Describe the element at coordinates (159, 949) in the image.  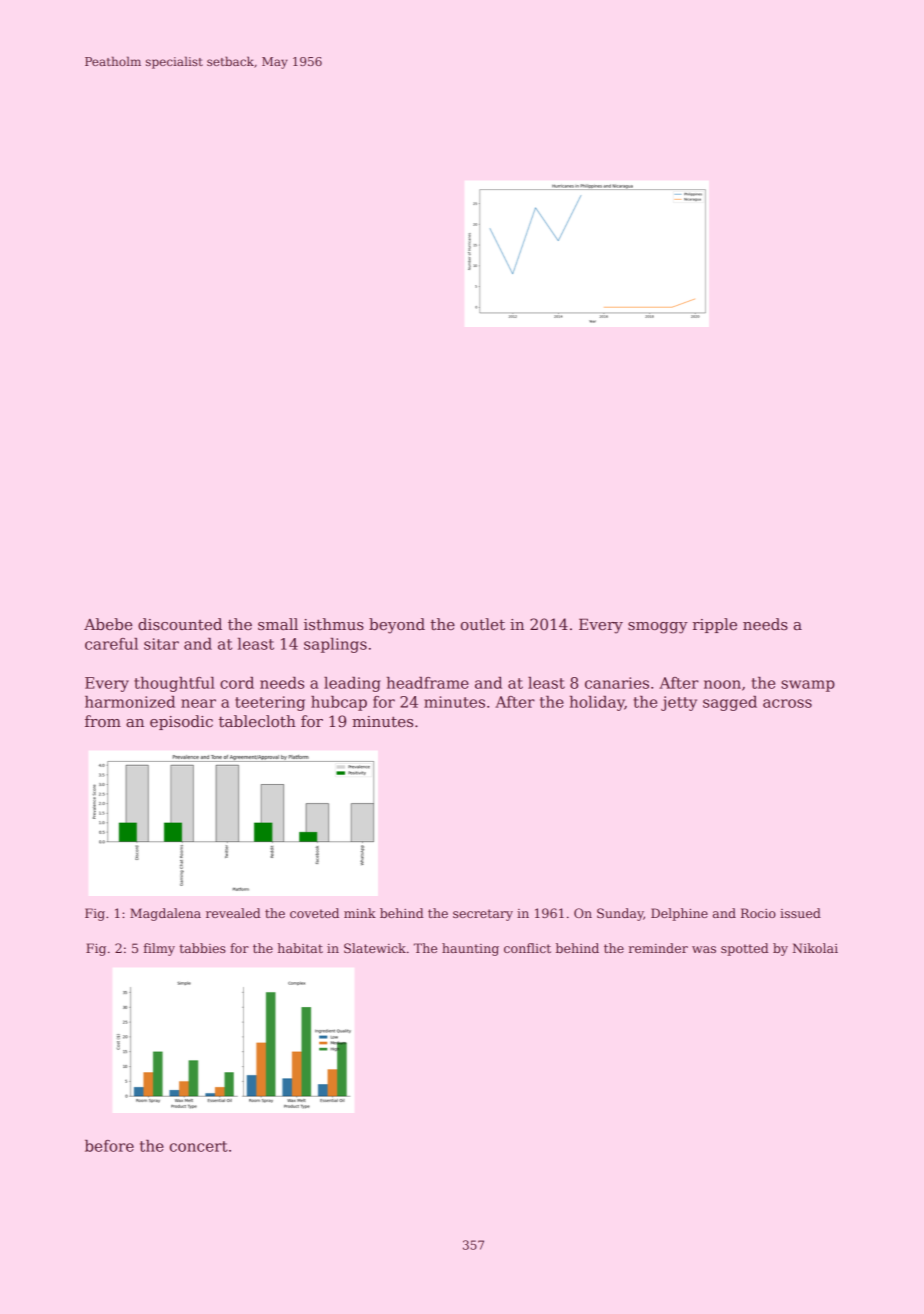
I see `filmy` at that location.
